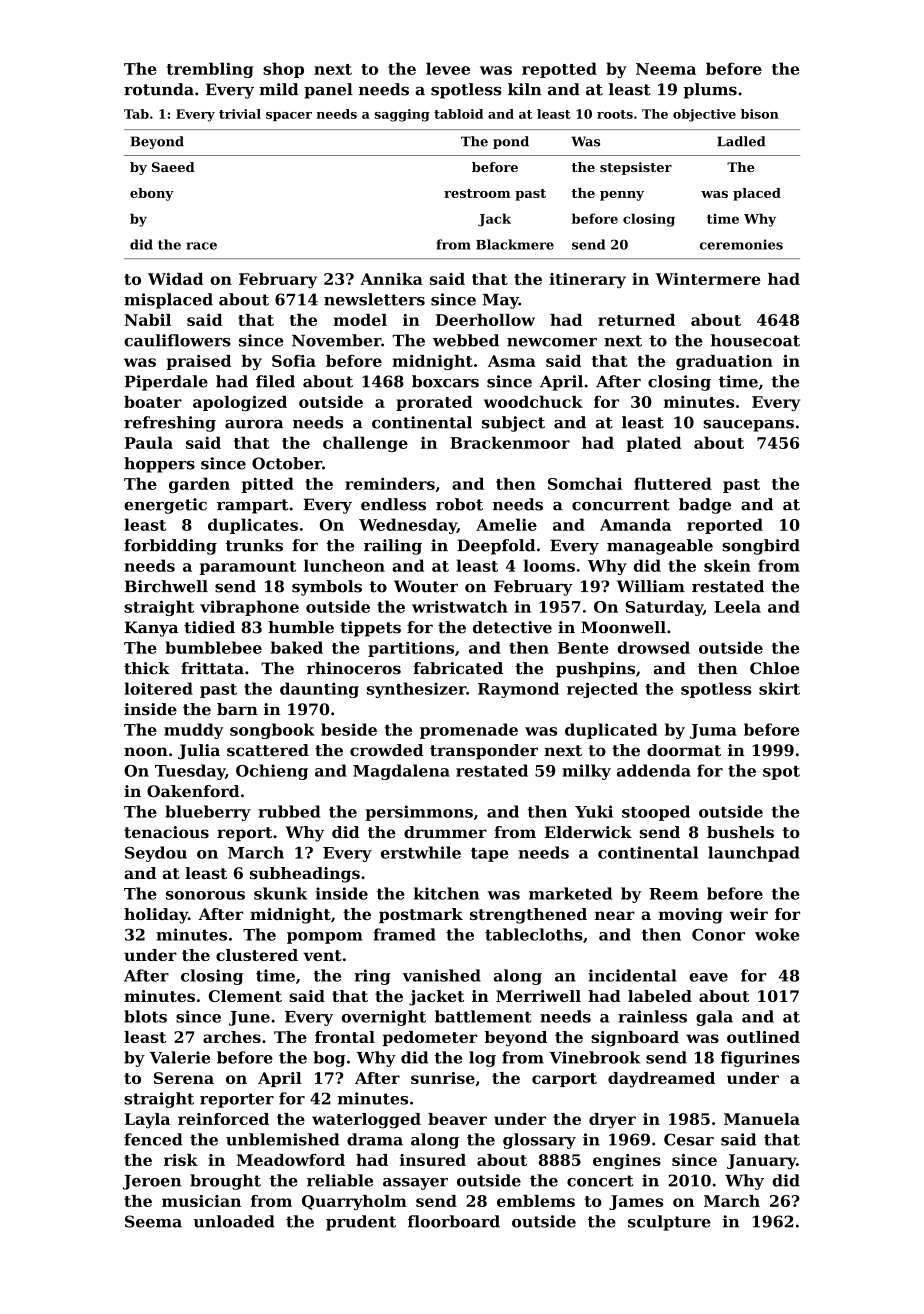 This image has width=924, height=1314. I want to click on scattered, so click(268, 750).
